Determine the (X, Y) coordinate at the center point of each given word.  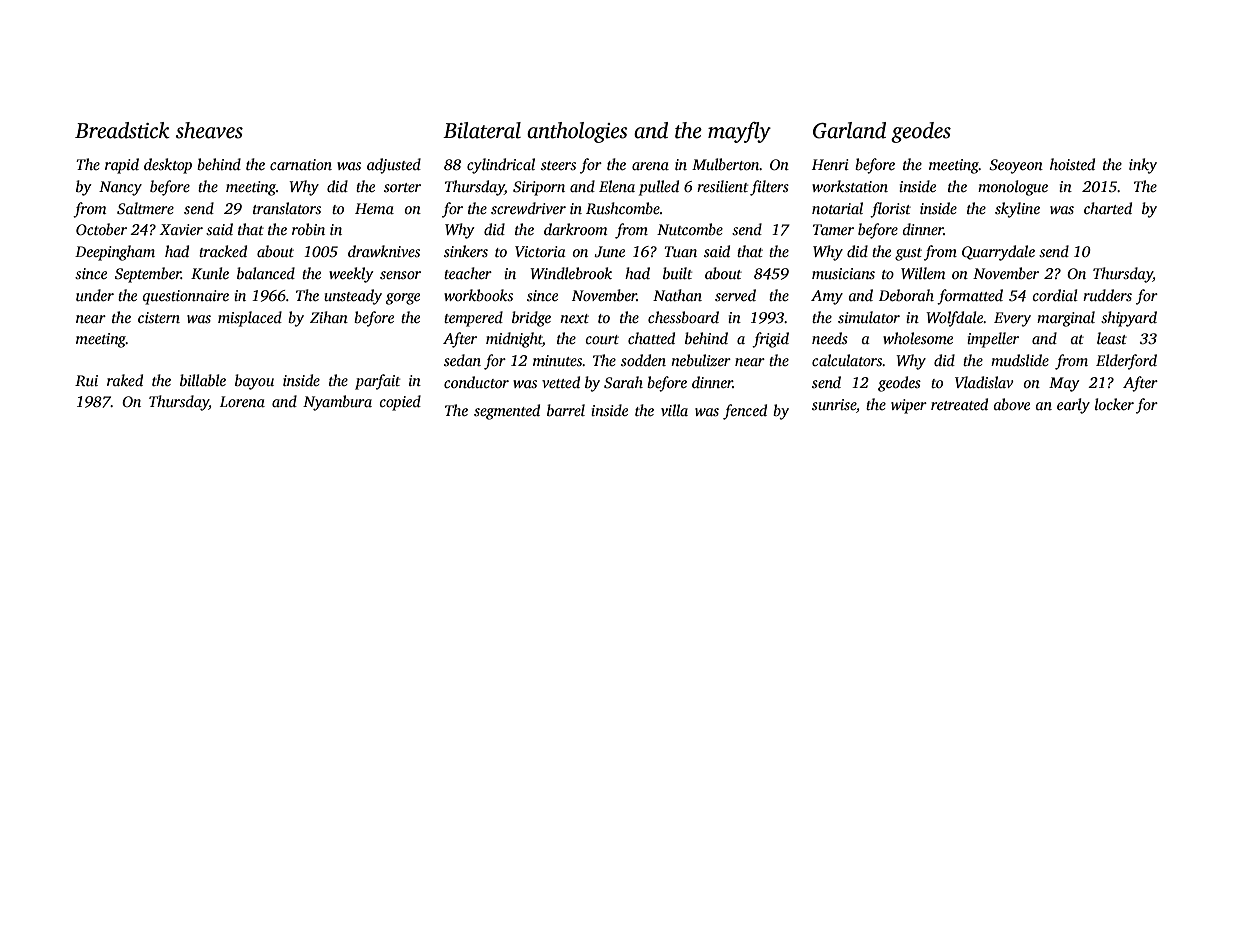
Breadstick (122, 130)
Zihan (329, 317)
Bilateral (482, 130)
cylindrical (501, 166)
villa (674, 410)
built (677, 273)
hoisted (1072, 164)
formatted (970, 297)
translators (287, 208)
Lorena (242, 401)
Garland (849, 130)
